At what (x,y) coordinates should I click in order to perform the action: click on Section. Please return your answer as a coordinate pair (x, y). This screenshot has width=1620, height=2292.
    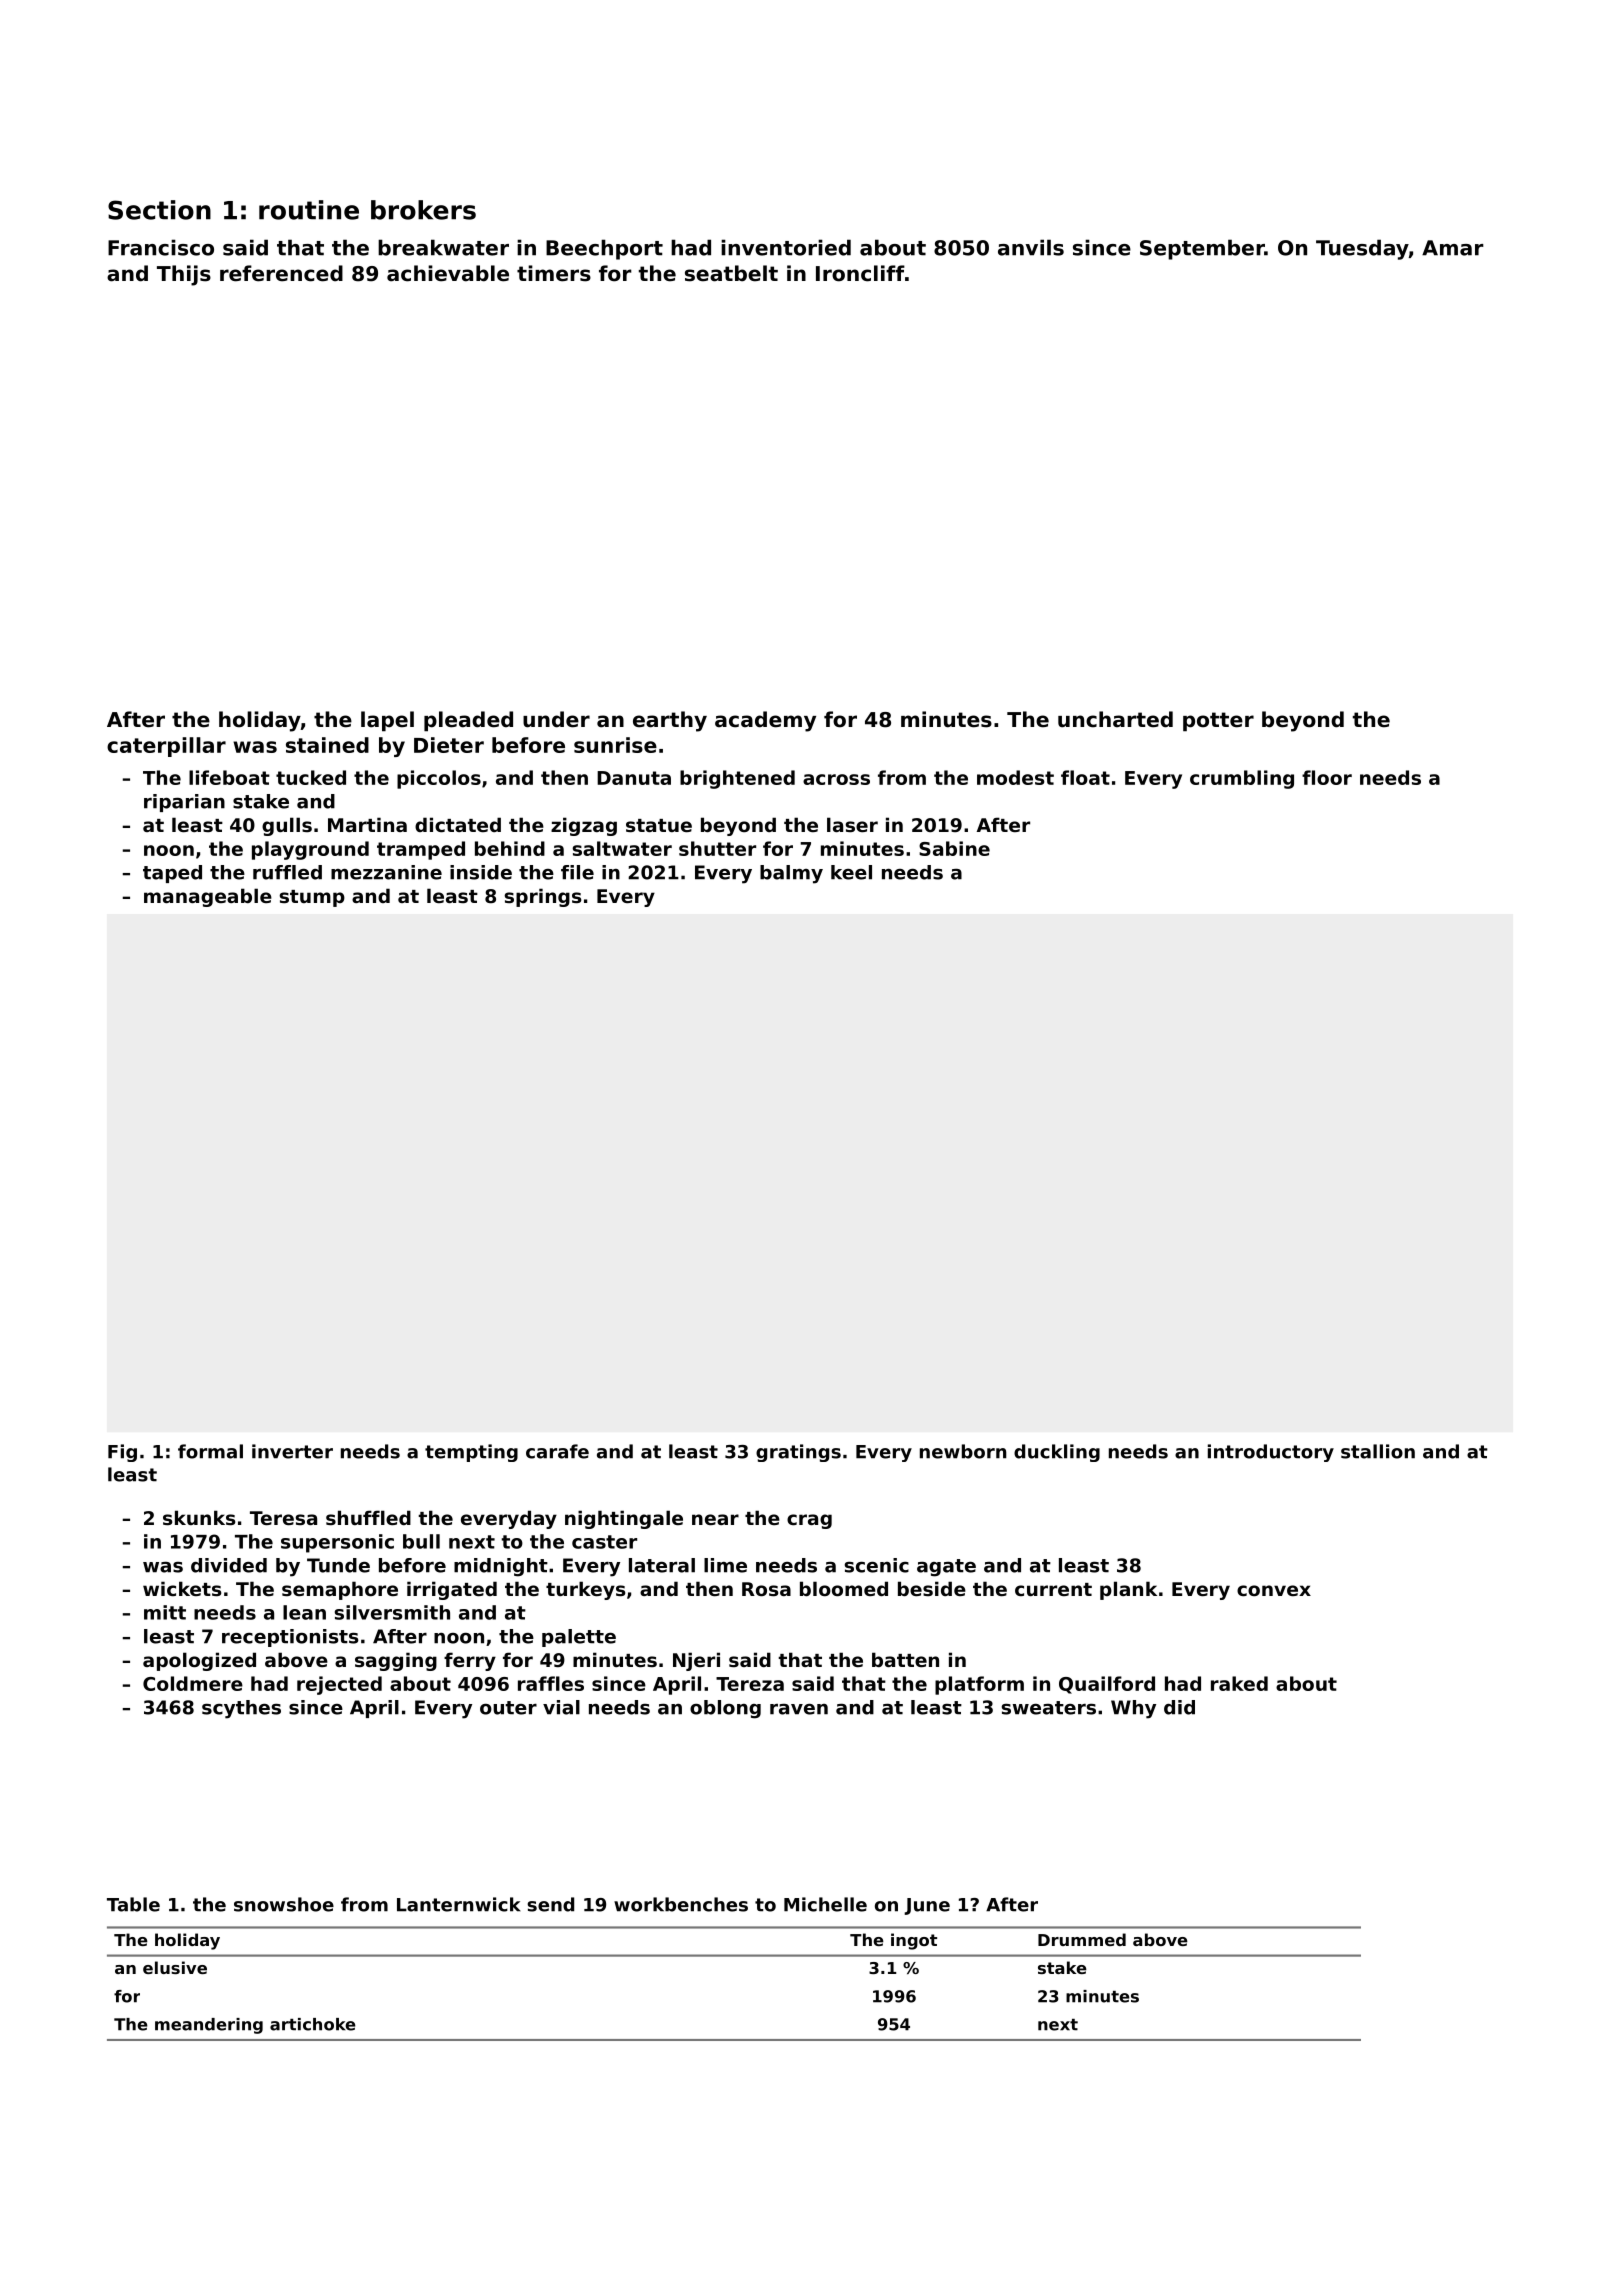
    Looking at the image, I should click on (159, 210).
